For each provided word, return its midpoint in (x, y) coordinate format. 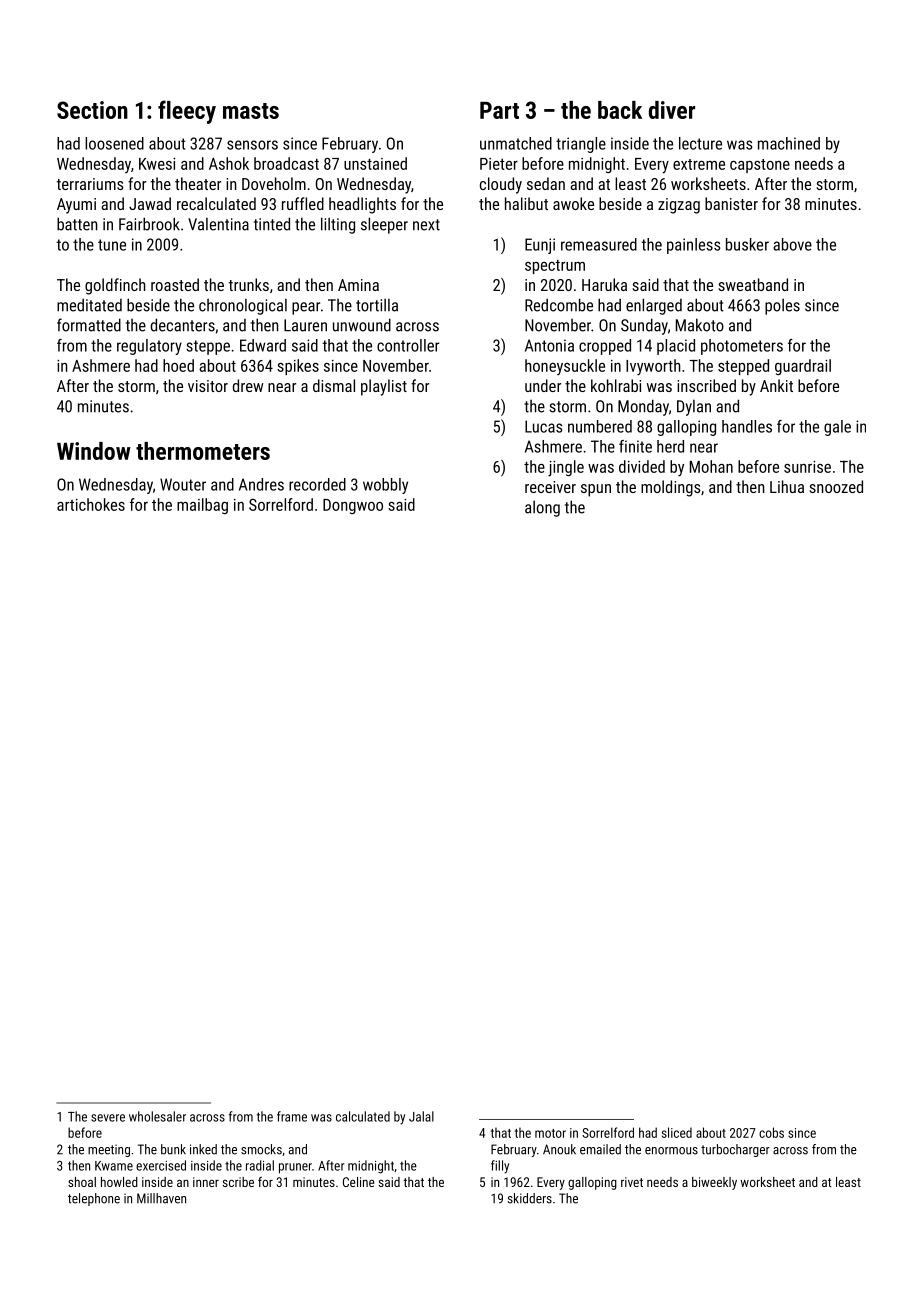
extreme (699, 164)
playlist (384, 387)
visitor (208, 386)
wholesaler (157, 1116)
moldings (671, 488)
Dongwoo (353, 506)
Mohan (711, 466)
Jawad (150, 203)
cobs (771, 1132)
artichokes (91, 504)
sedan (546, 183)
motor (550, 1133)
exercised (161, 1165)
